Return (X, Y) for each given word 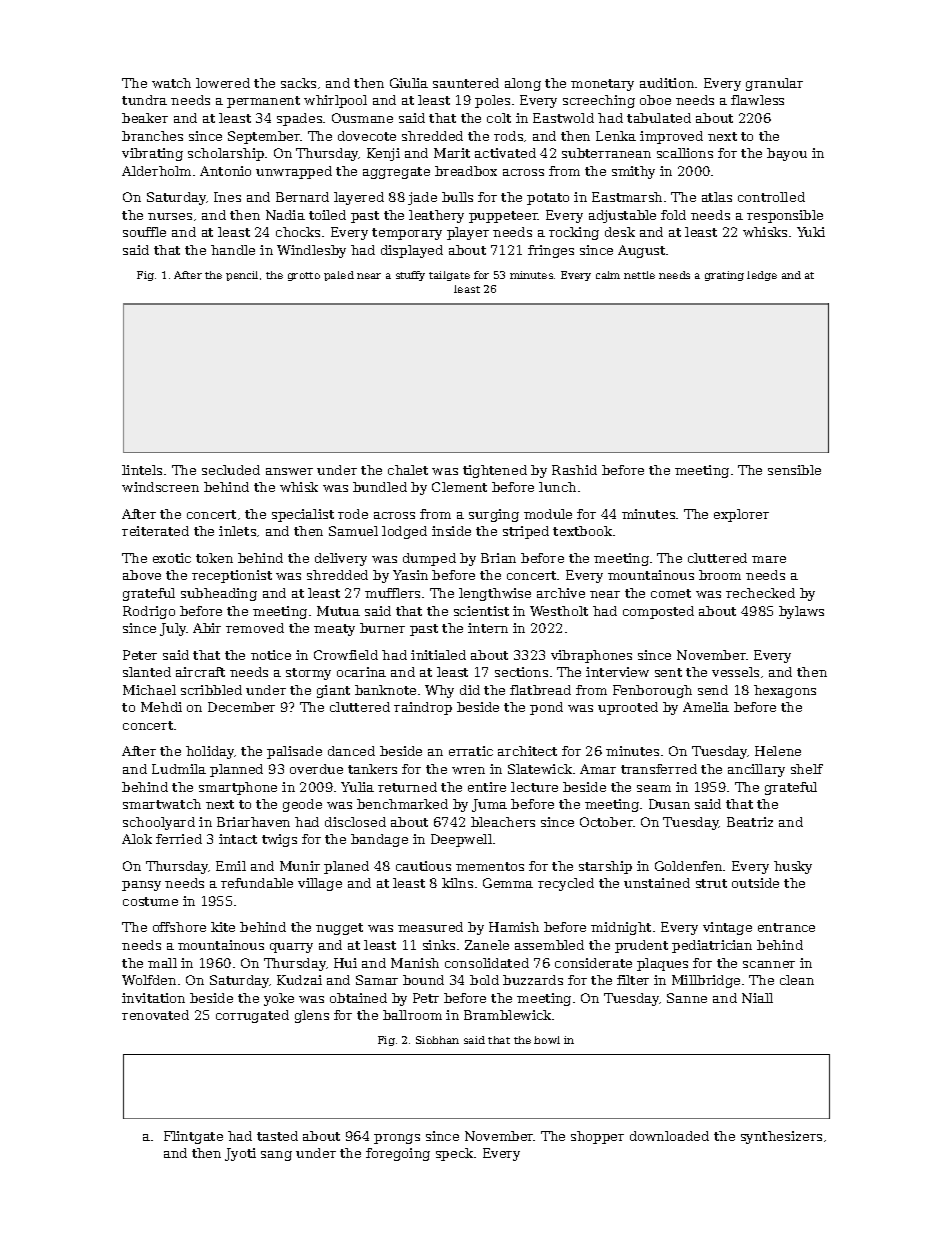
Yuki (811, 232)
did (470, 690)
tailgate (449, 276)
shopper (597, 1137)
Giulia (409, 83)
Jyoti (240, 1154)
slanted (147, 672)
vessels (735, 672)
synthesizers (781, 1137)
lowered (223, 83)
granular (774, 84)
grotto (304, 276)
